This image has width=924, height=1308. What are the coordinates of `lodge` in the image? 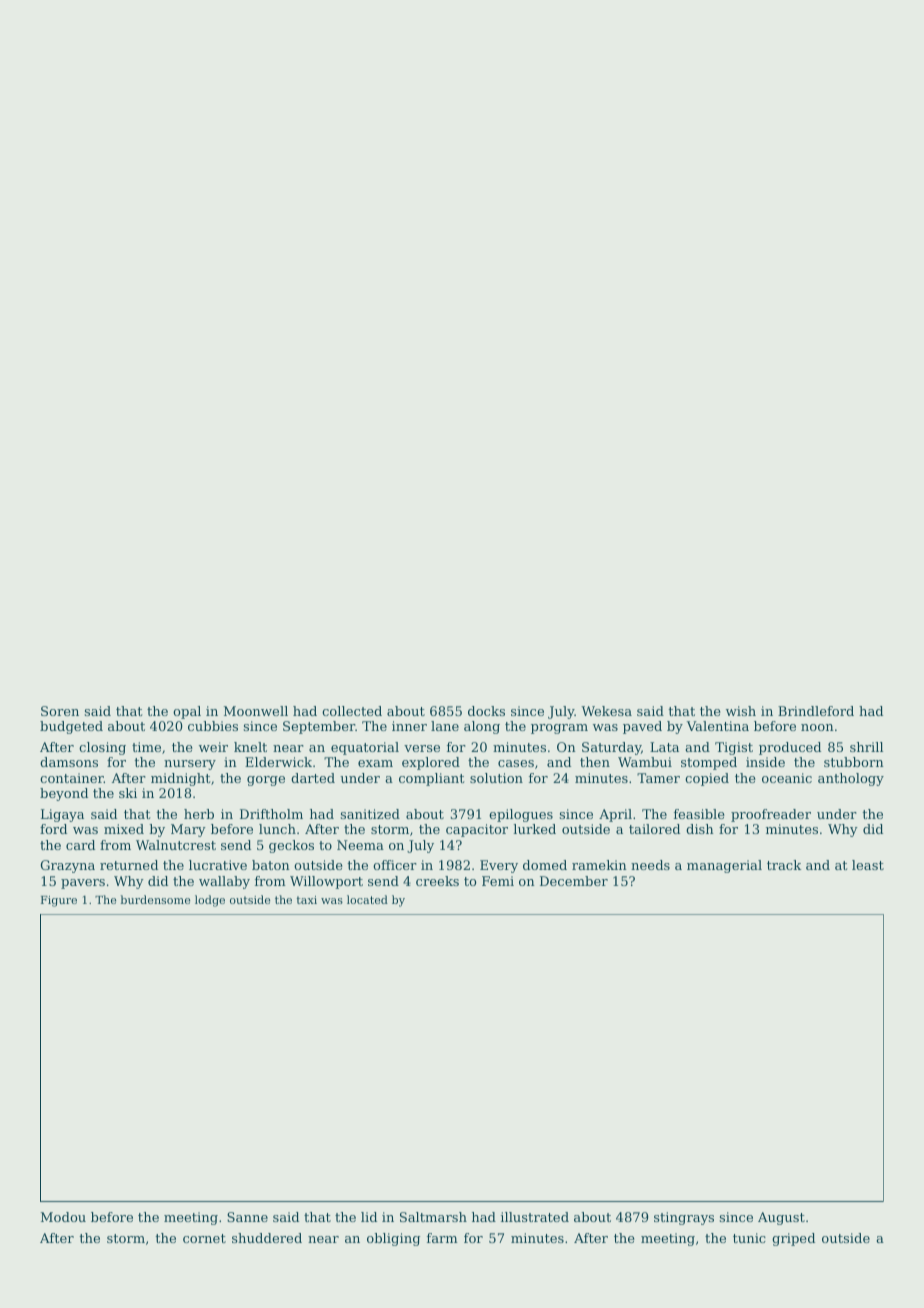 It's located at (210, 901).
